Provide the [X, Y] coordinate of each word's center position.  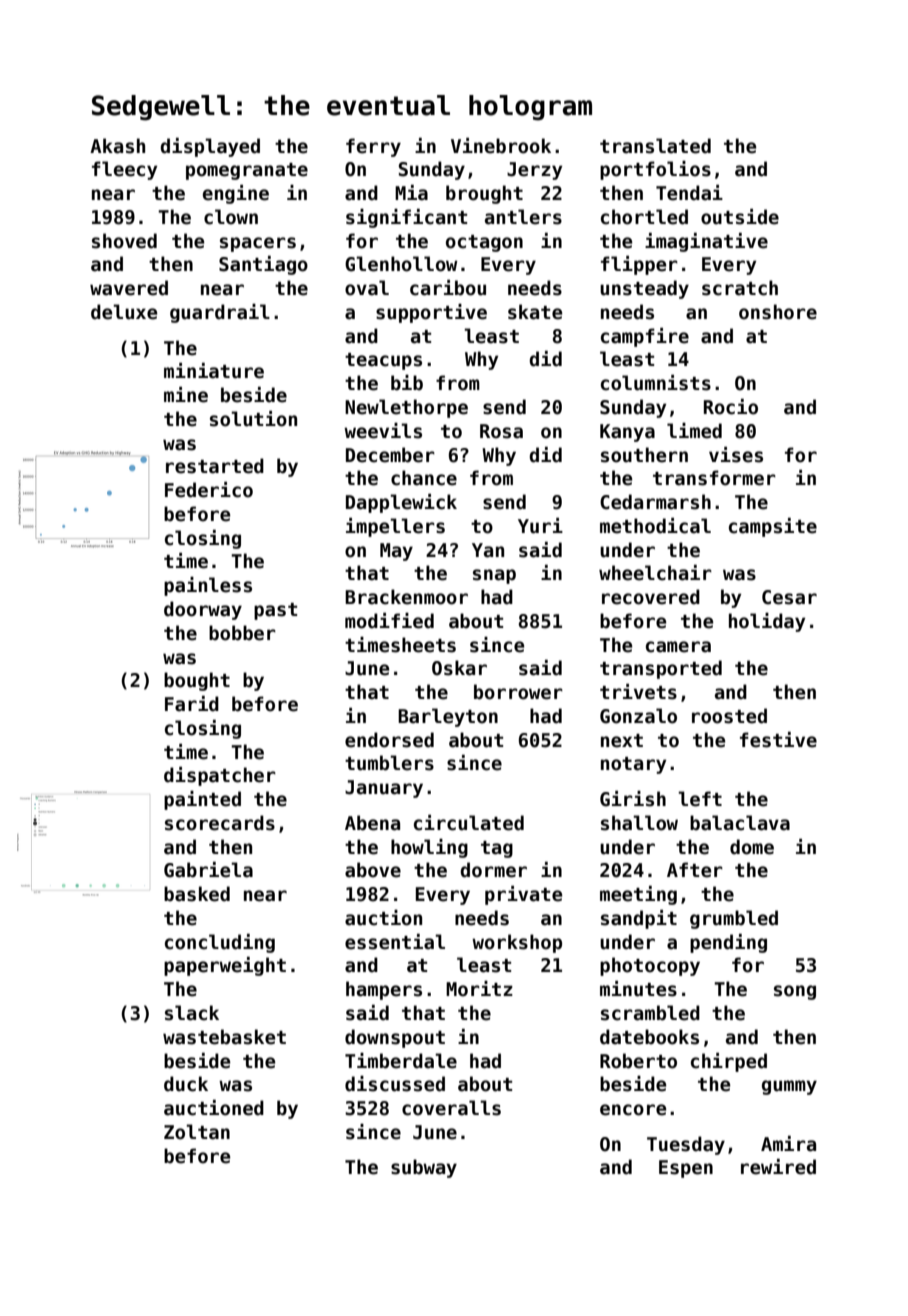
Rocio [731, 407]
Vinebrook [501, 146]
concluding [220, 943]
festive [778, 740]
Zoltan [197, 1132]
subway [424, 1168]
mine [186, 395]
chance [424, 478]
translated [655, 146]
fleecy [124, 170]
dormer [493, 870]
